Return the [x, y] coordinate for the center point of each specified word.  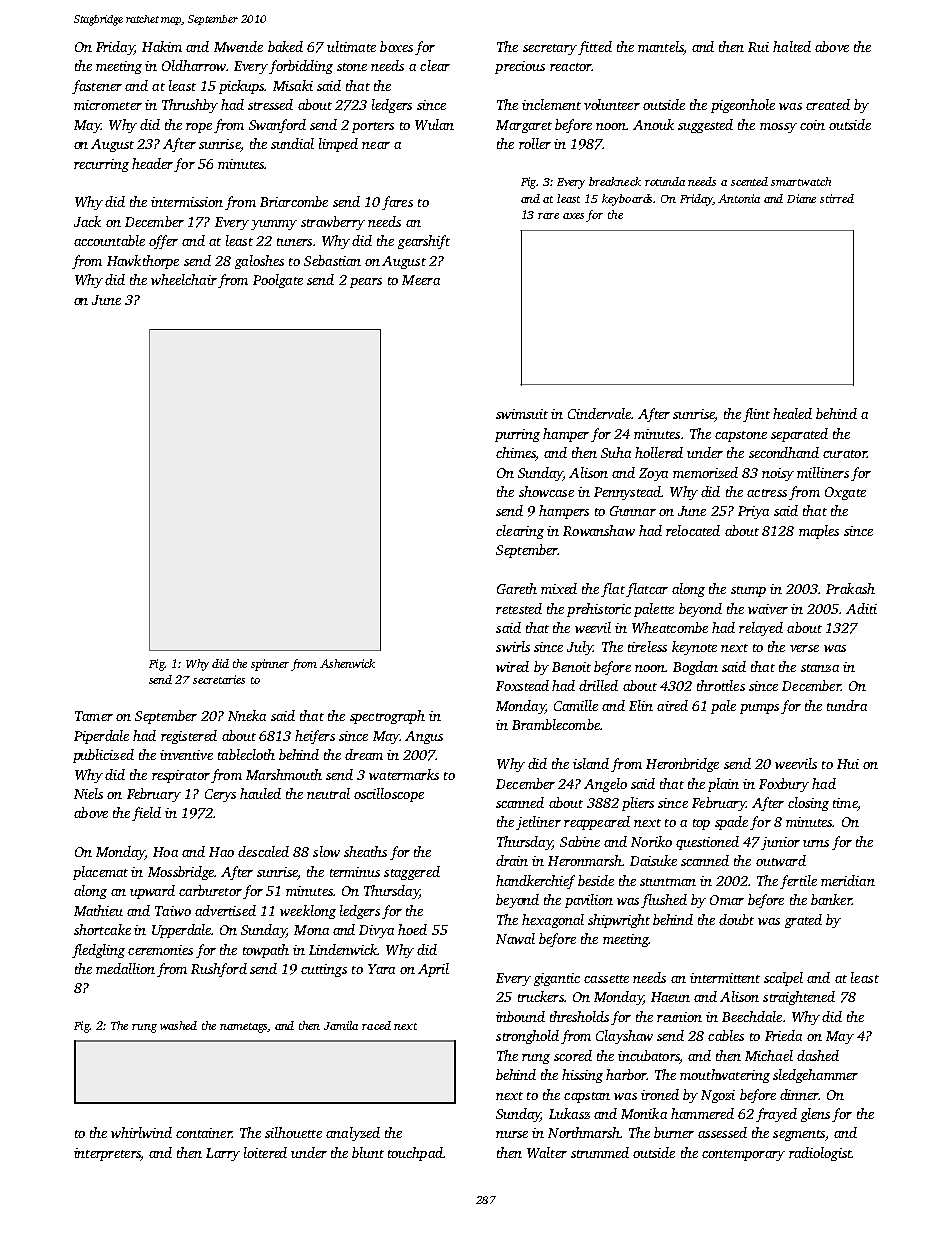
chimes [516, 454]
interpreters [107, 1154]
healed [792, 413]
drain [512, 860]
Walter [547, 1152]
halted [792, 46]
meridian [848, 880]
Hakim [162, 46]
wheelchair [184, 279]
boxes [396, 46]
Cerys [220, 795]
